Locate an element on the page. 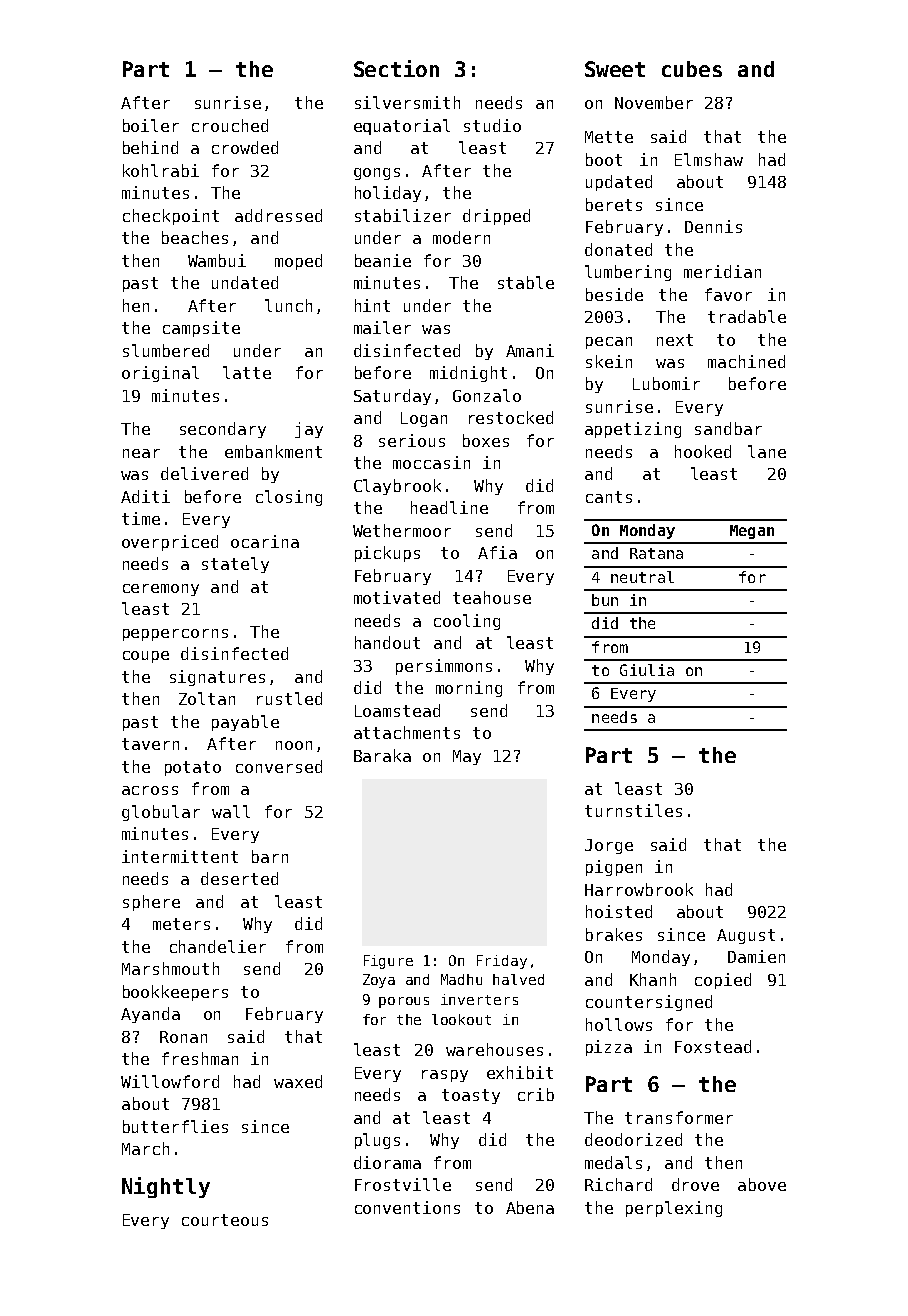  moccasin is located at coordinates (431, 462).
